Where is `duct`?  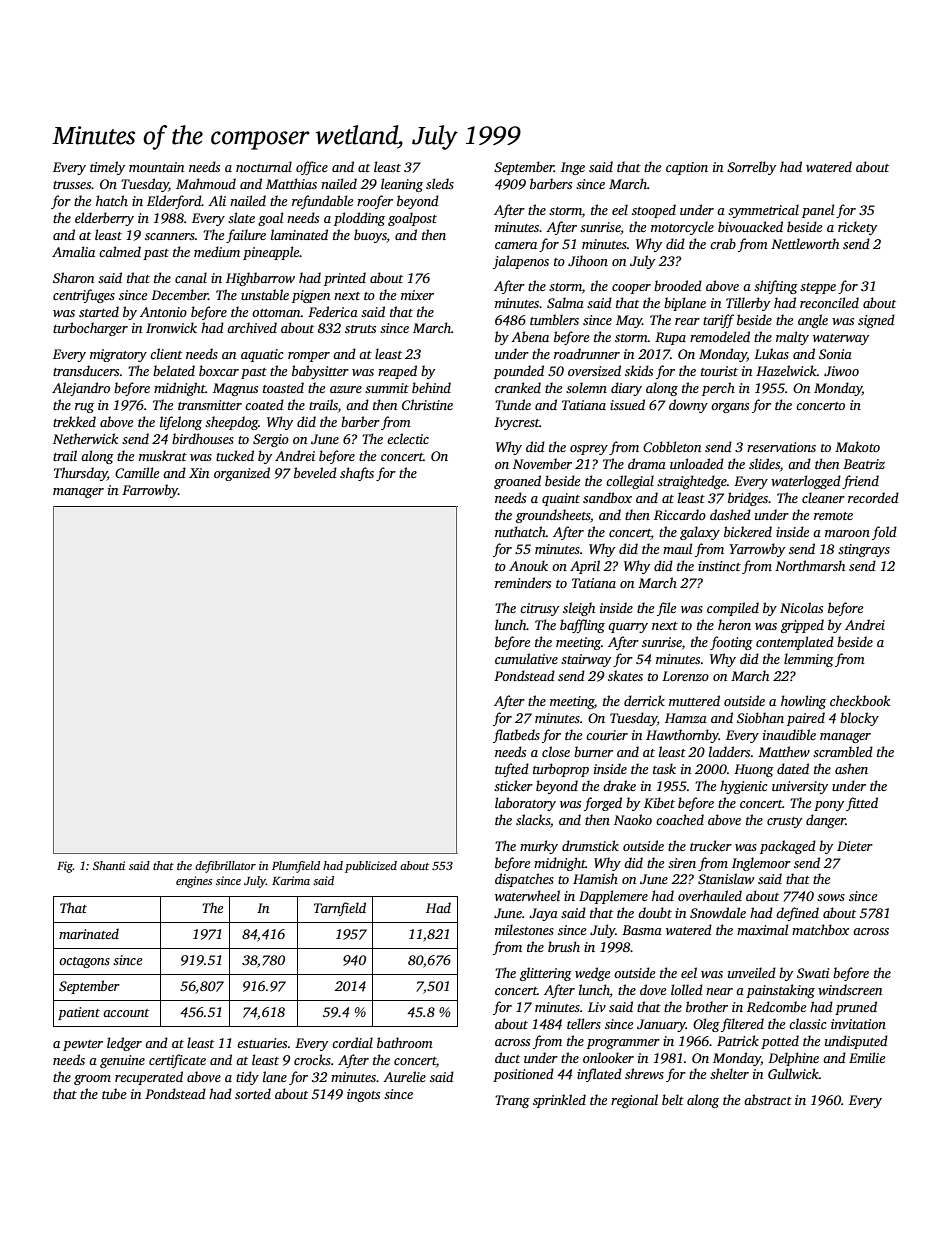 duct is located at coordinates (507, 1057).
